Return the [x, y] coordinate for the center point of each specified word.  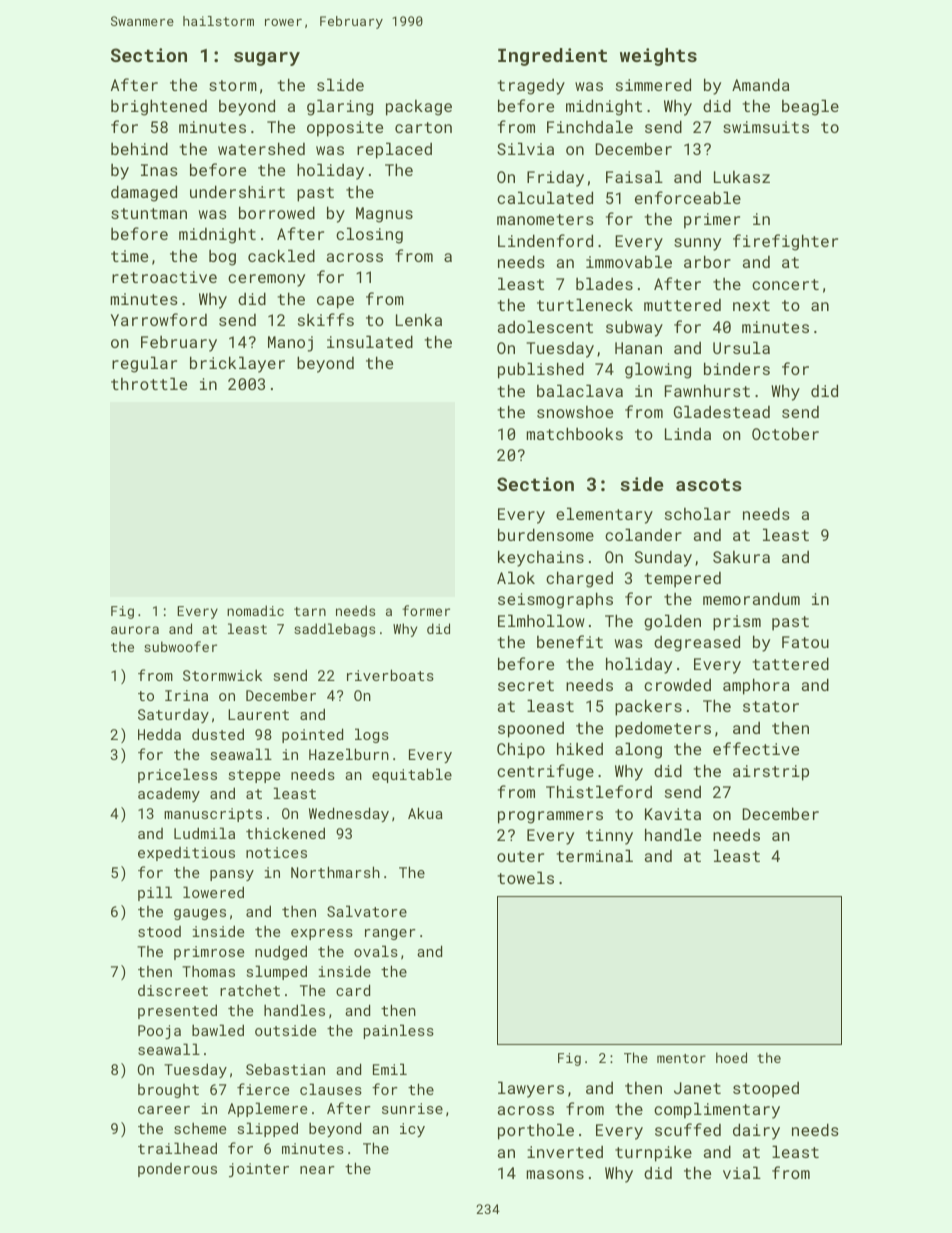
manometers [545, 219]
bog [222, 258]
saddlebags [334, 630]
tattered [791, 663]
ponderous [177, 1170]
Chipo [521, 750]
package [419, 108]
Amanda [760, 84]
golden [672, 622]
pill [155, 893]
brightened [159, 107]
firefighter [785, 242]
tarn [310, 611]
